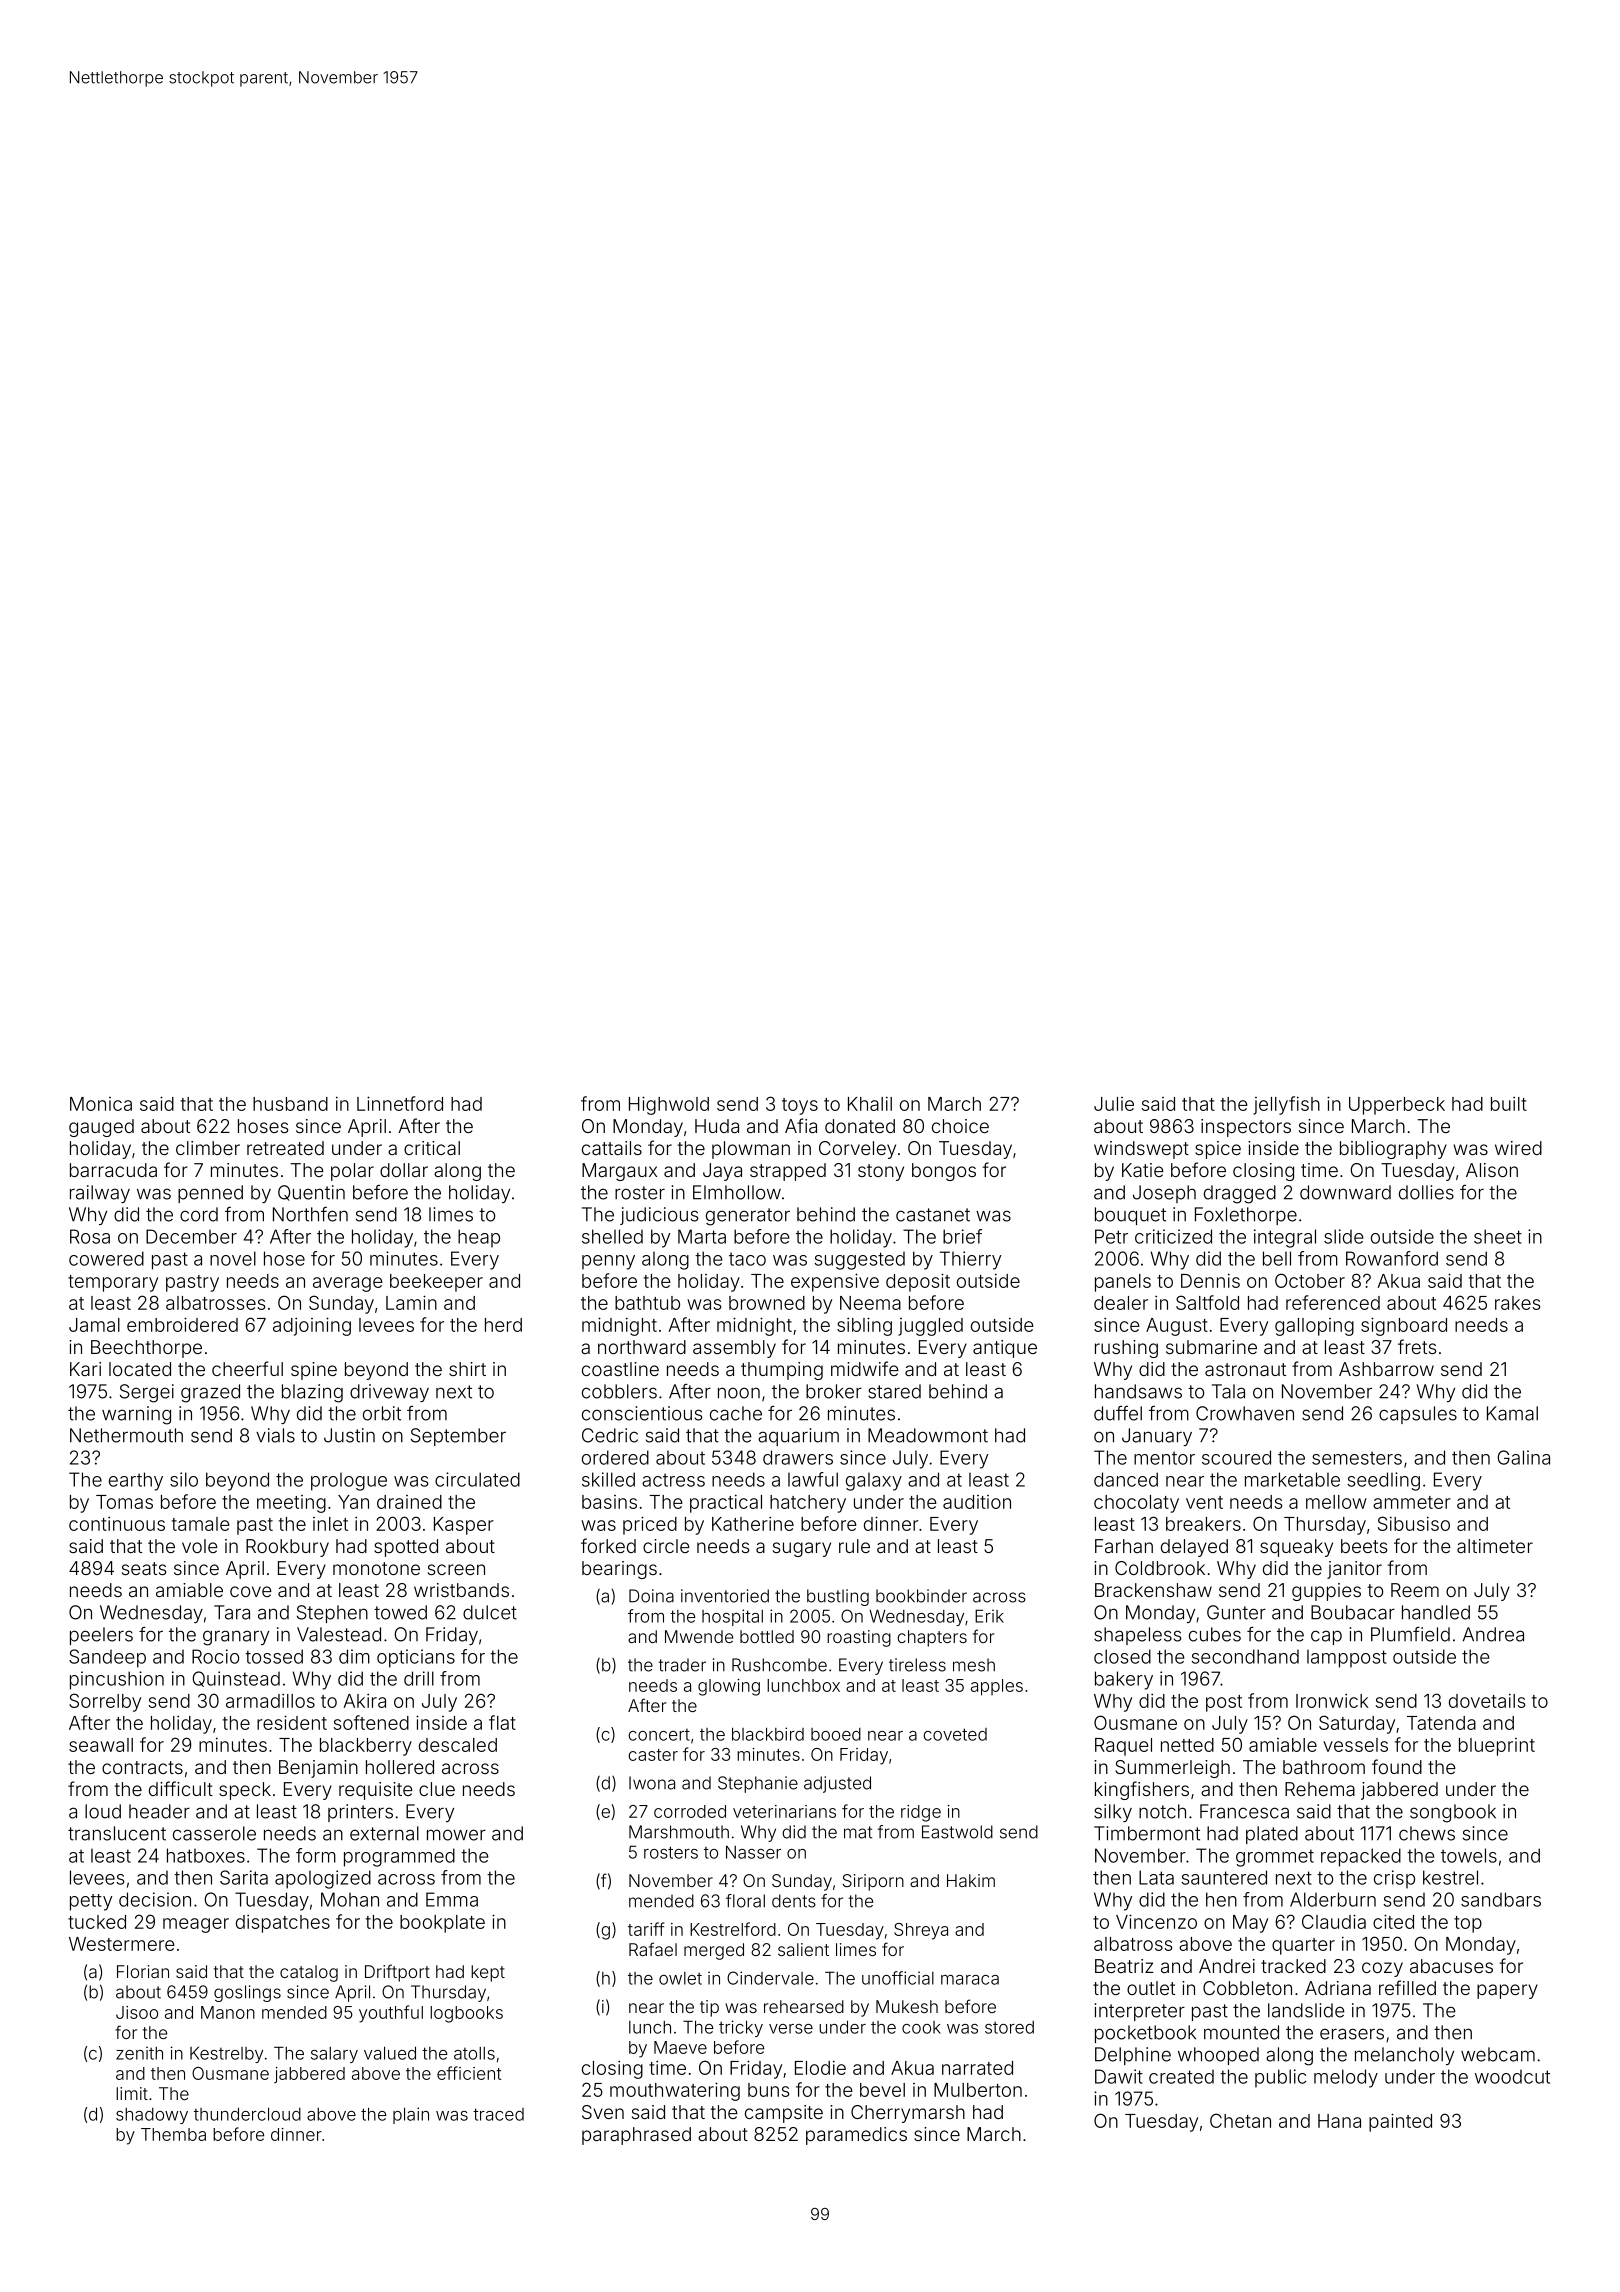 This image has height=2292, width=1620. What do you see at coordinates (1286, 1105) in the image?
I see `jellyfish` at bounding box center [1286, 1105].
